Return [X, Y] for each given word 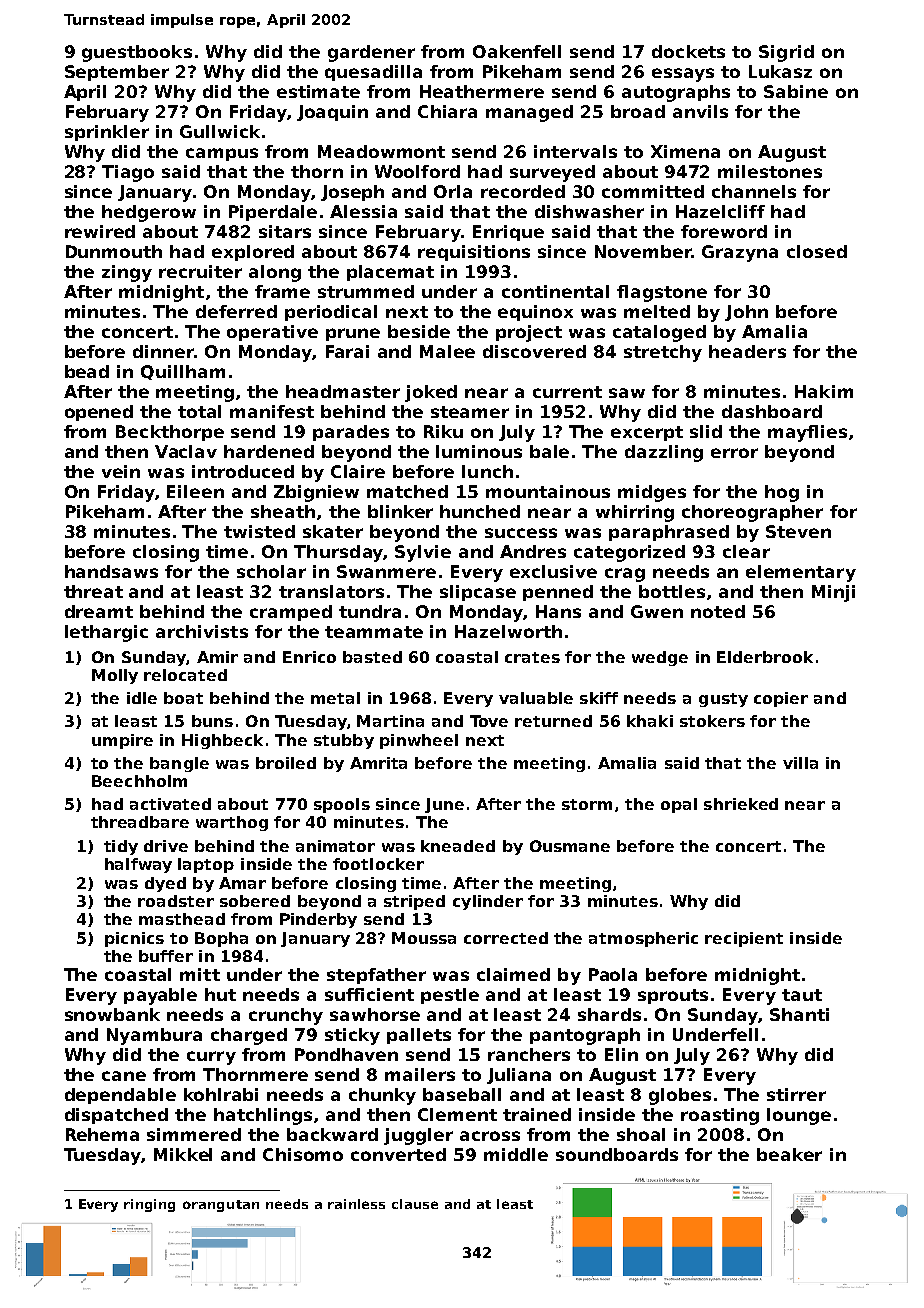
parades [351, 433]
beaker [789, 1154]
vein [121, 471]
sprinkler [107, 133]
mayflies [807, 433]
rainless [356, 1204]
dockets [688, 51]
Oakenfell [517, 51]
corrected [506, 938]
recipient [744, 939]
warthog [232, 823]
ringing [149, 1205]
